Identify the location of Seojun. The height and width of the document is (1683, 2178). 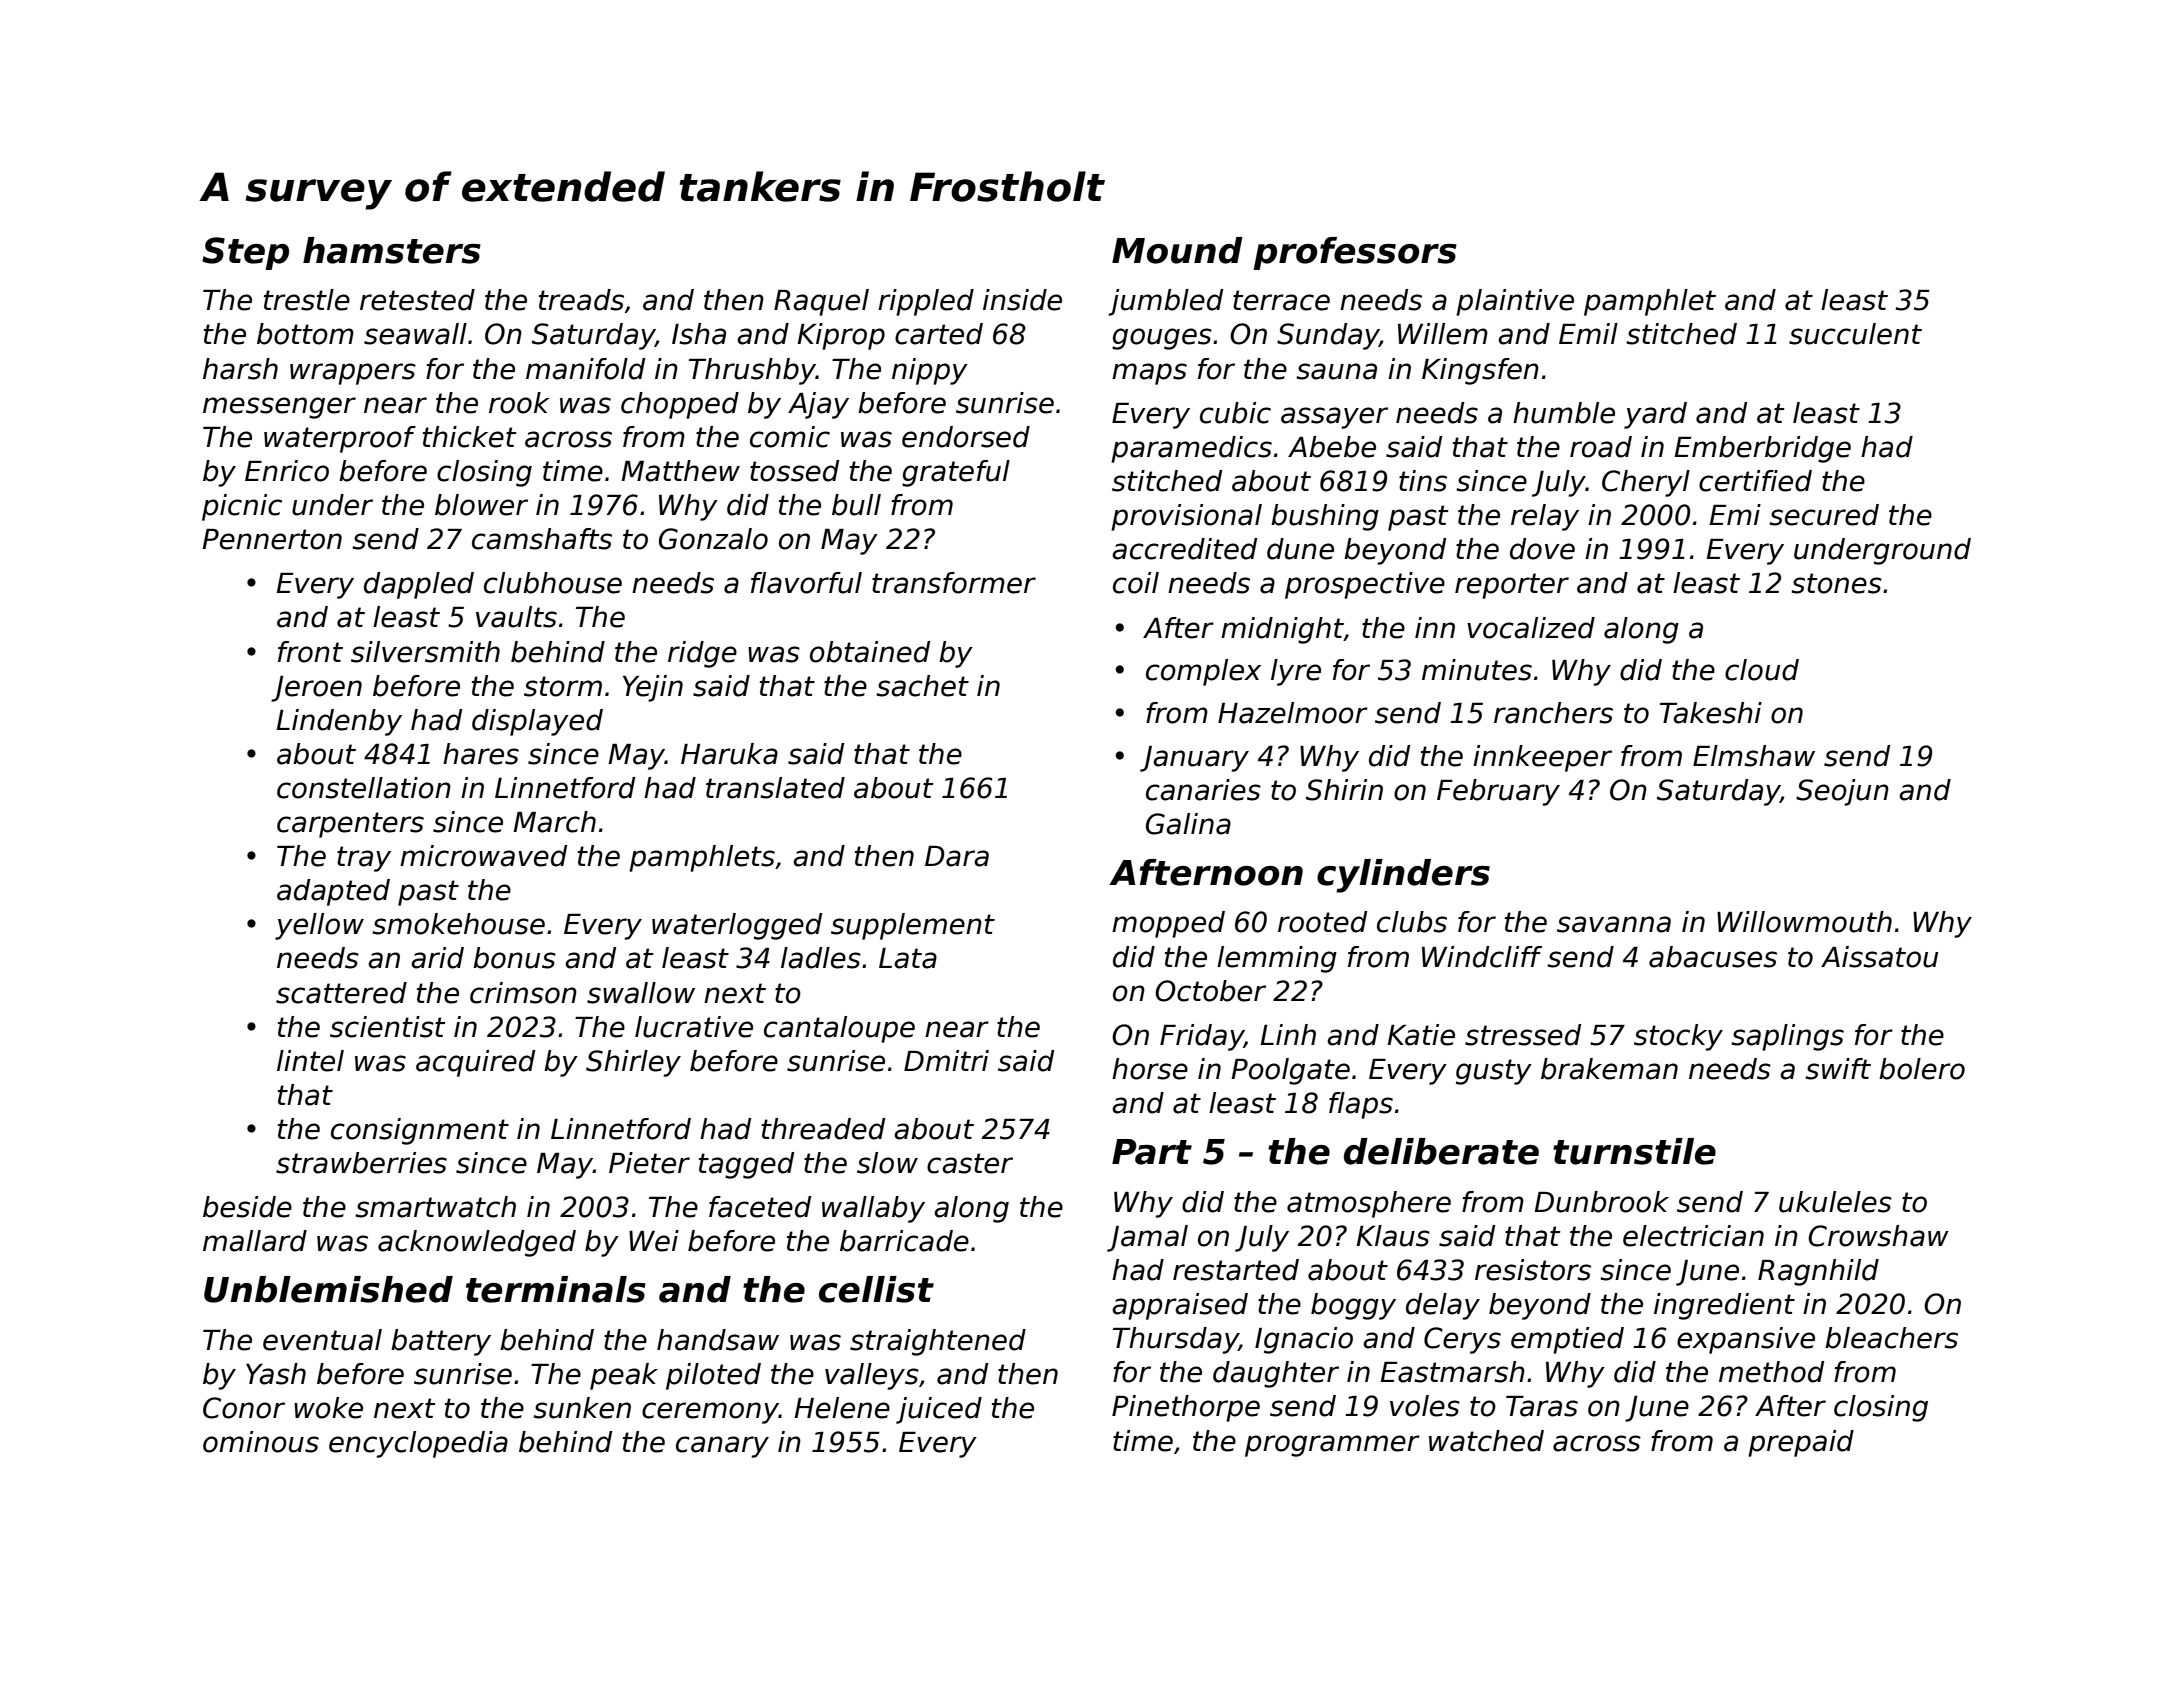
(1842, 792).
